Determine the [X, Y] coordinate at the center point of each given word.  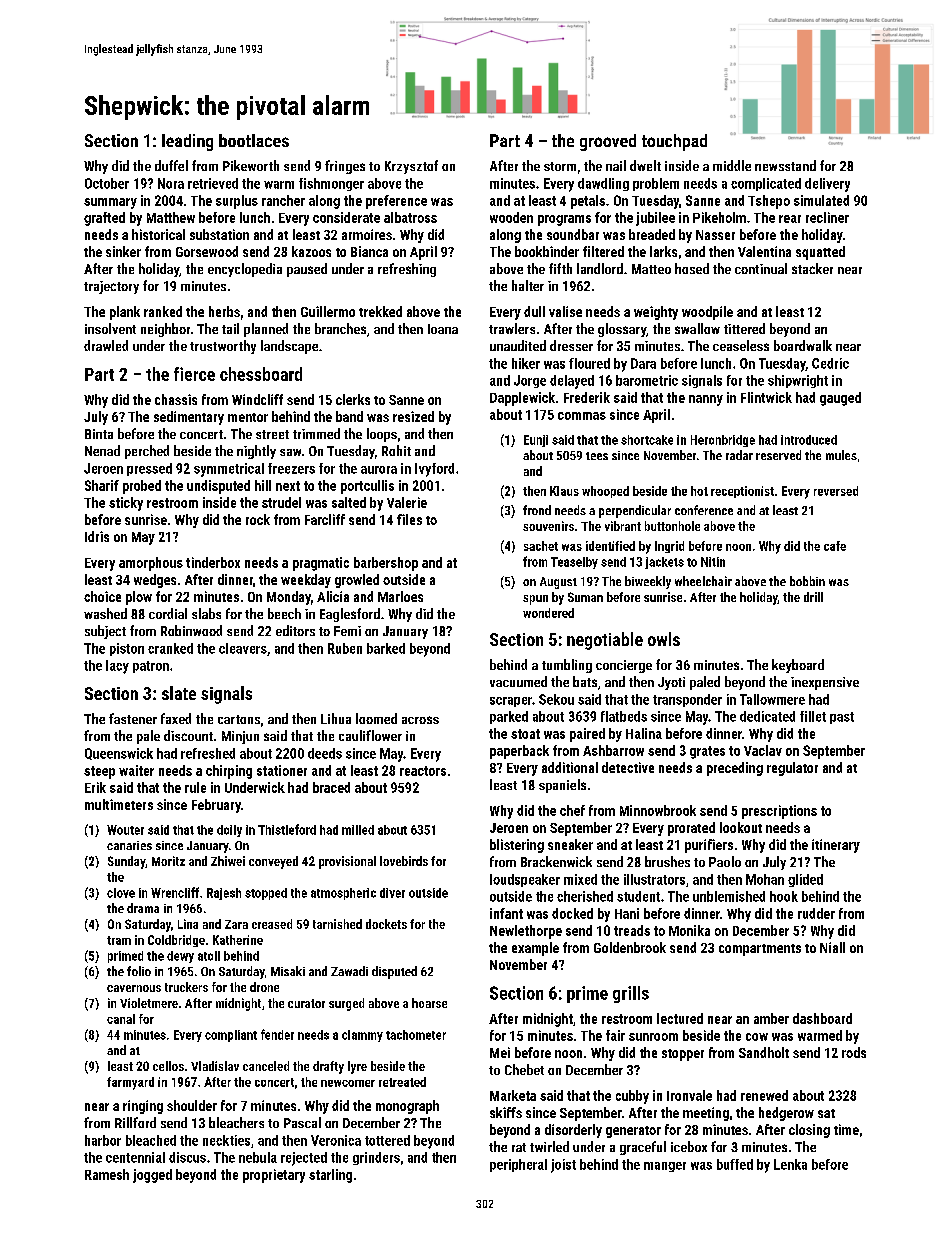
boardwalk [803, 345]
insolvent [110, 328]
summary [110, 203]
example [535, 949]
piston [127, 649]
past [842, 718]
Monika [689, 930]
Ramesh [107, 1174]
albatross [410, 217]
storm [560, 166]
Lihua [336, 718]
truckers [186, 987]
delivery [827, 185]
